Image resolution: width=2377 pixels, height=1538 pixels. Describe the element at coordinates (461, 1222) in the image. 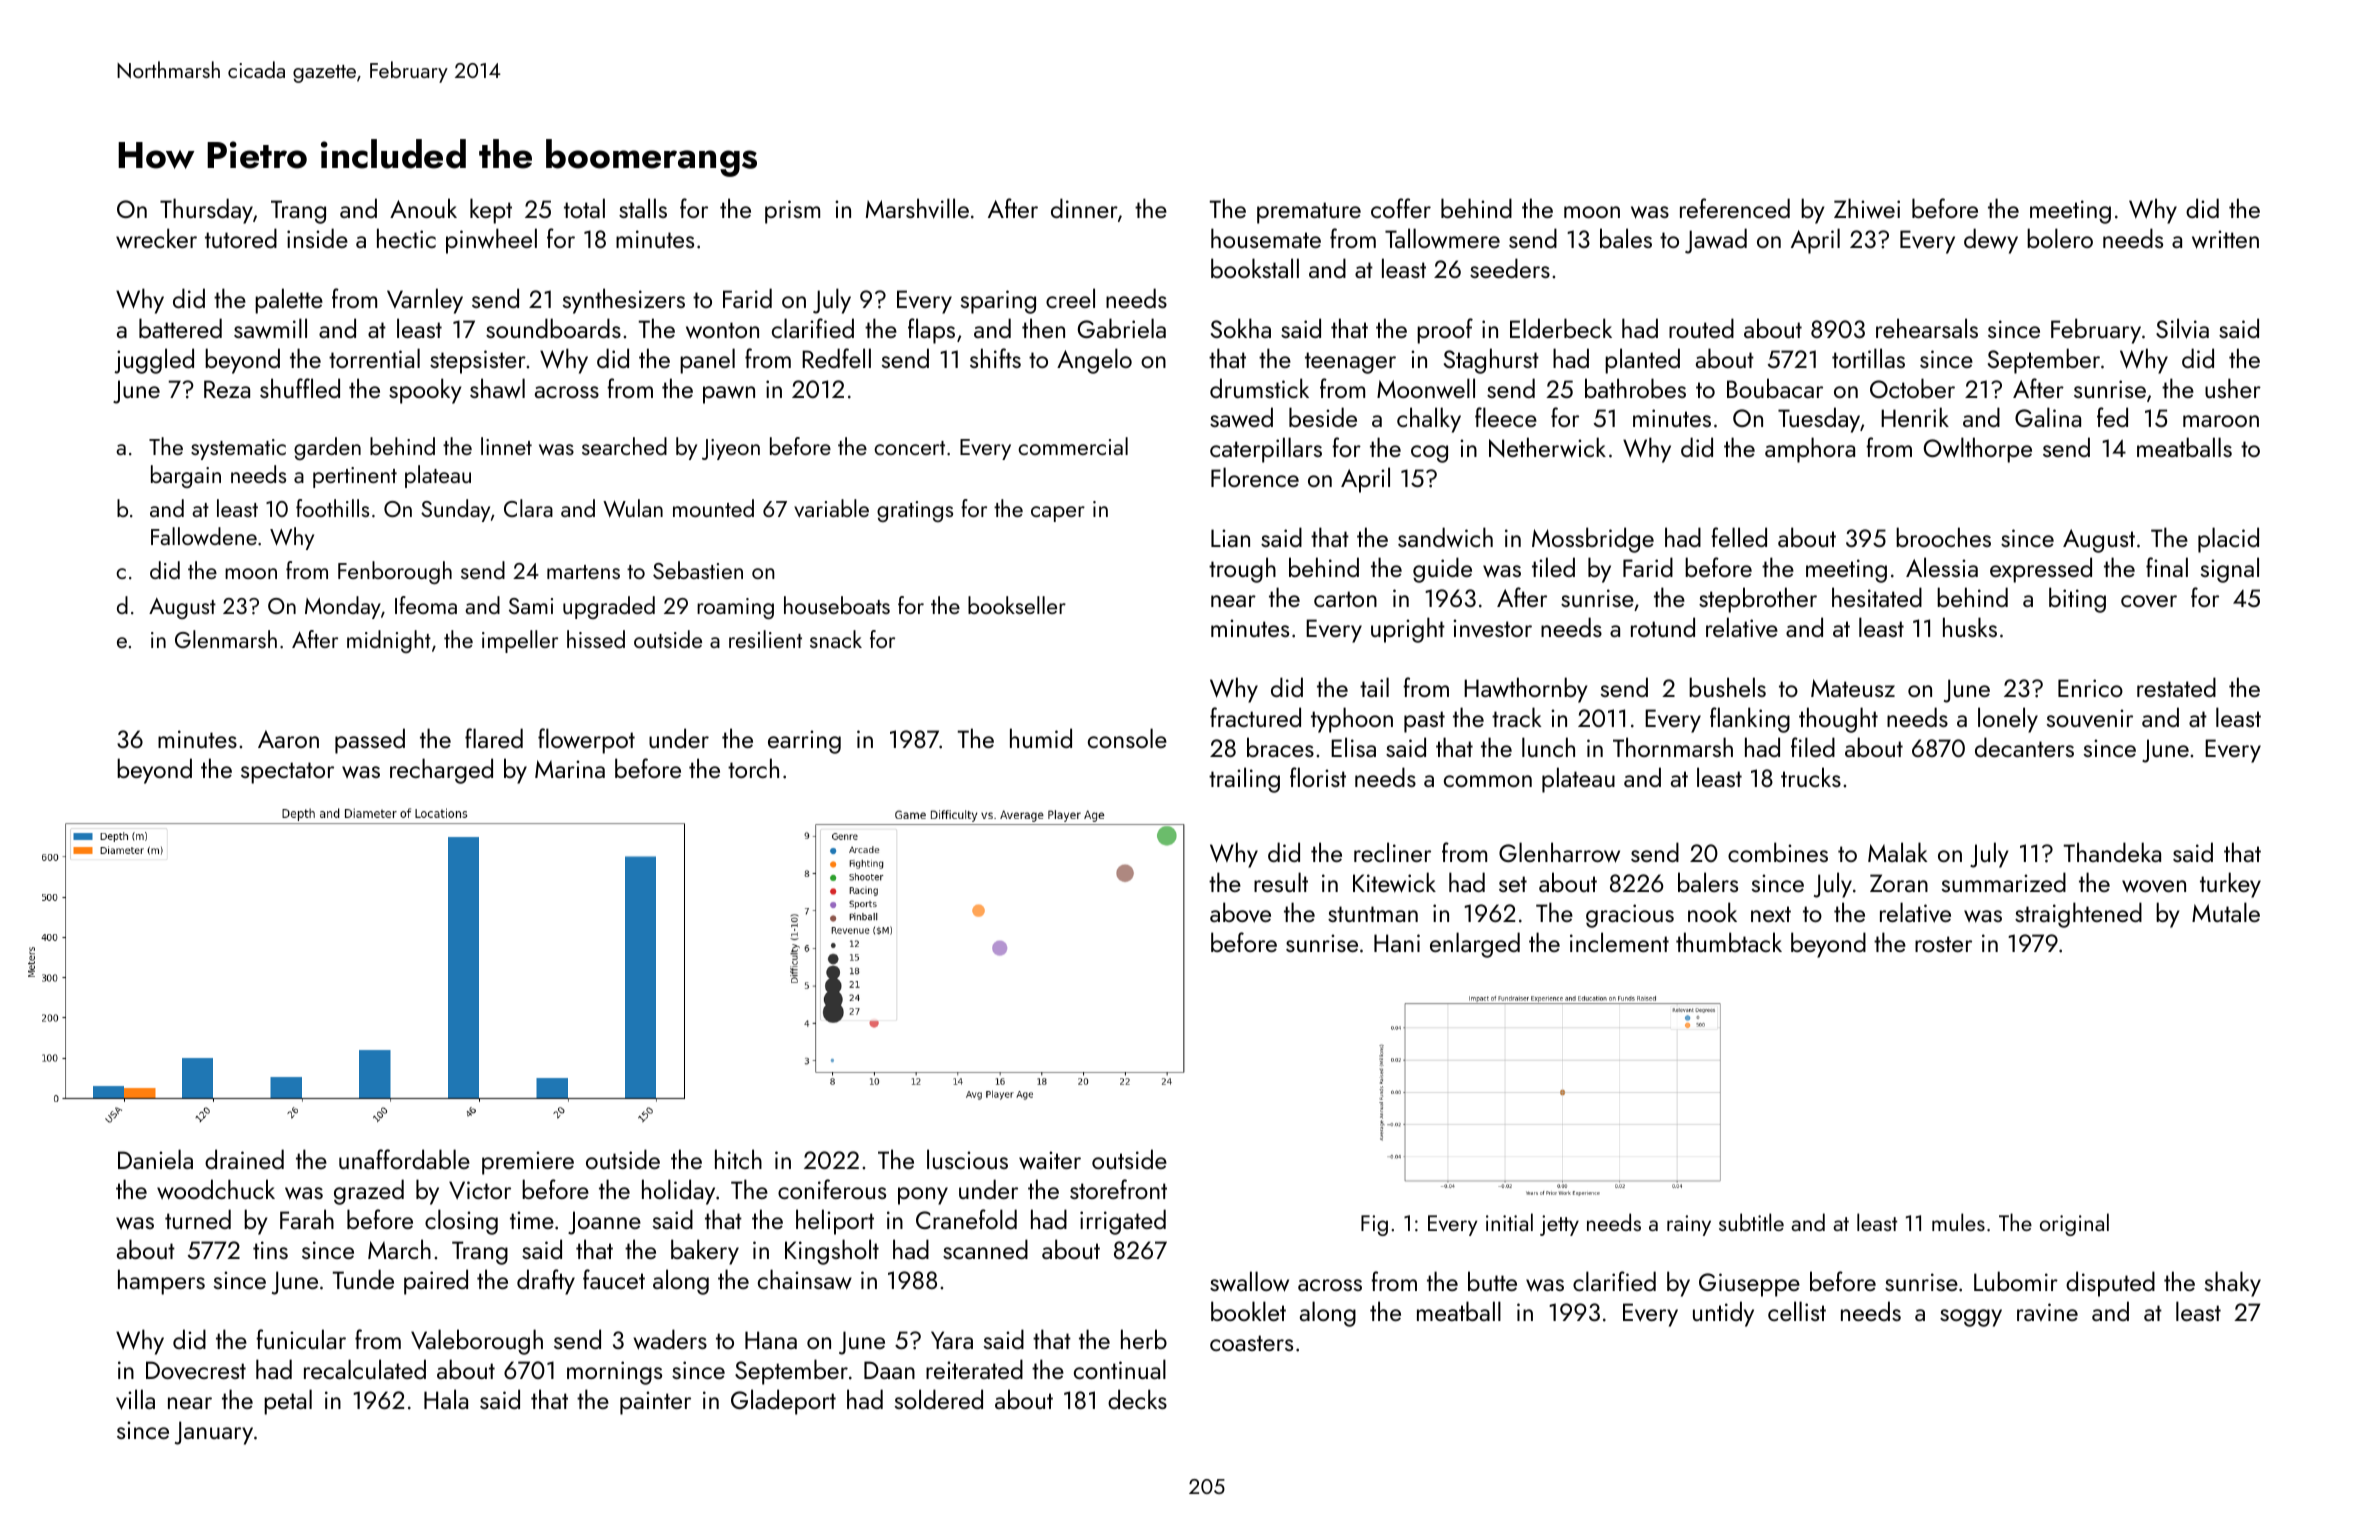

I see `closing` at that location.
